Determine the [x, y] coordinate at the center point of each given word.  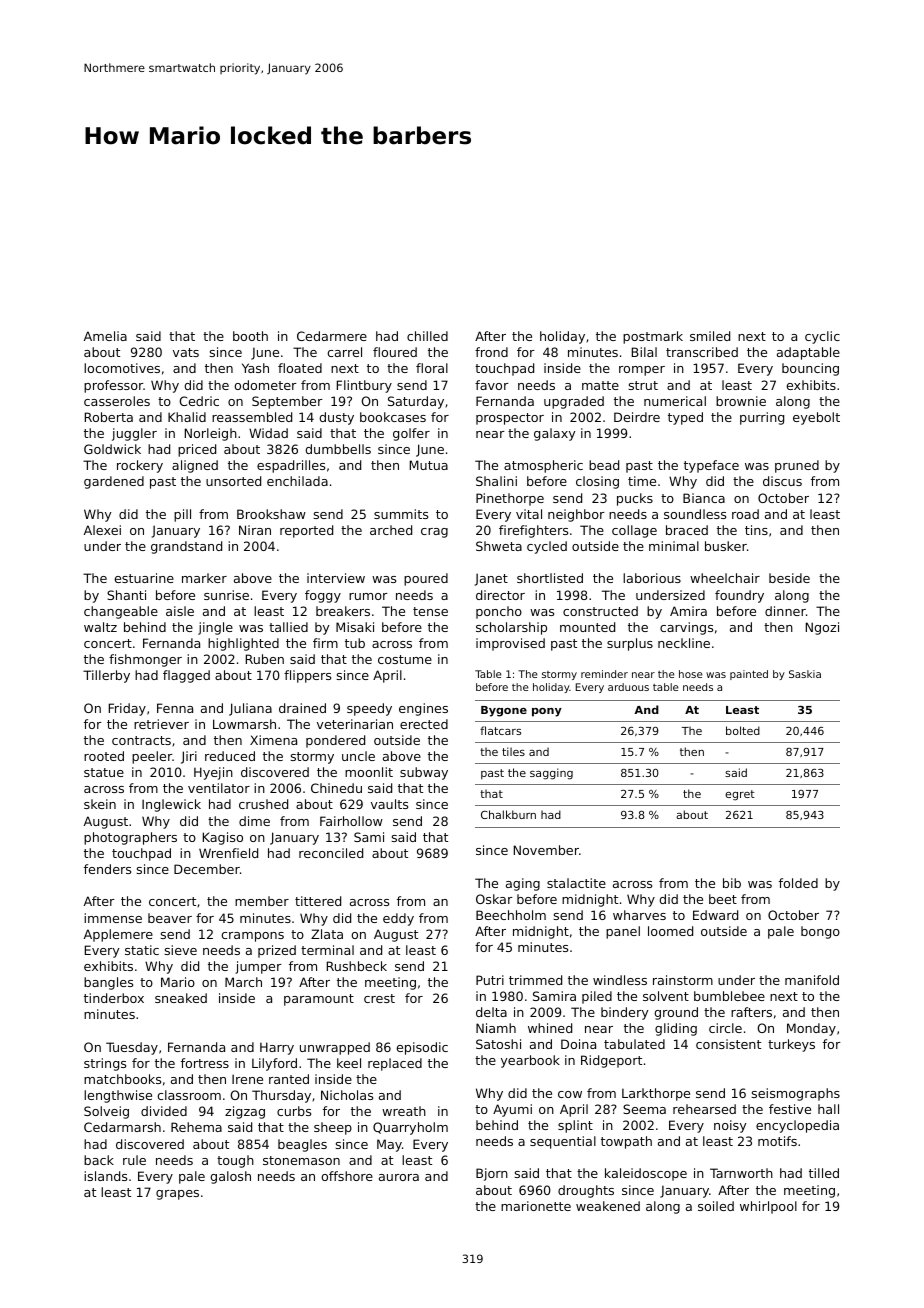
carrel [344, 352]
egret [740, 795]
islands [105, 1176]
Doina [578, 1044]
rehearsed [704, 1109]
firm [325, 643]
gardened [114, 482]
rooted [104, 756]
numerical [675, 401]
